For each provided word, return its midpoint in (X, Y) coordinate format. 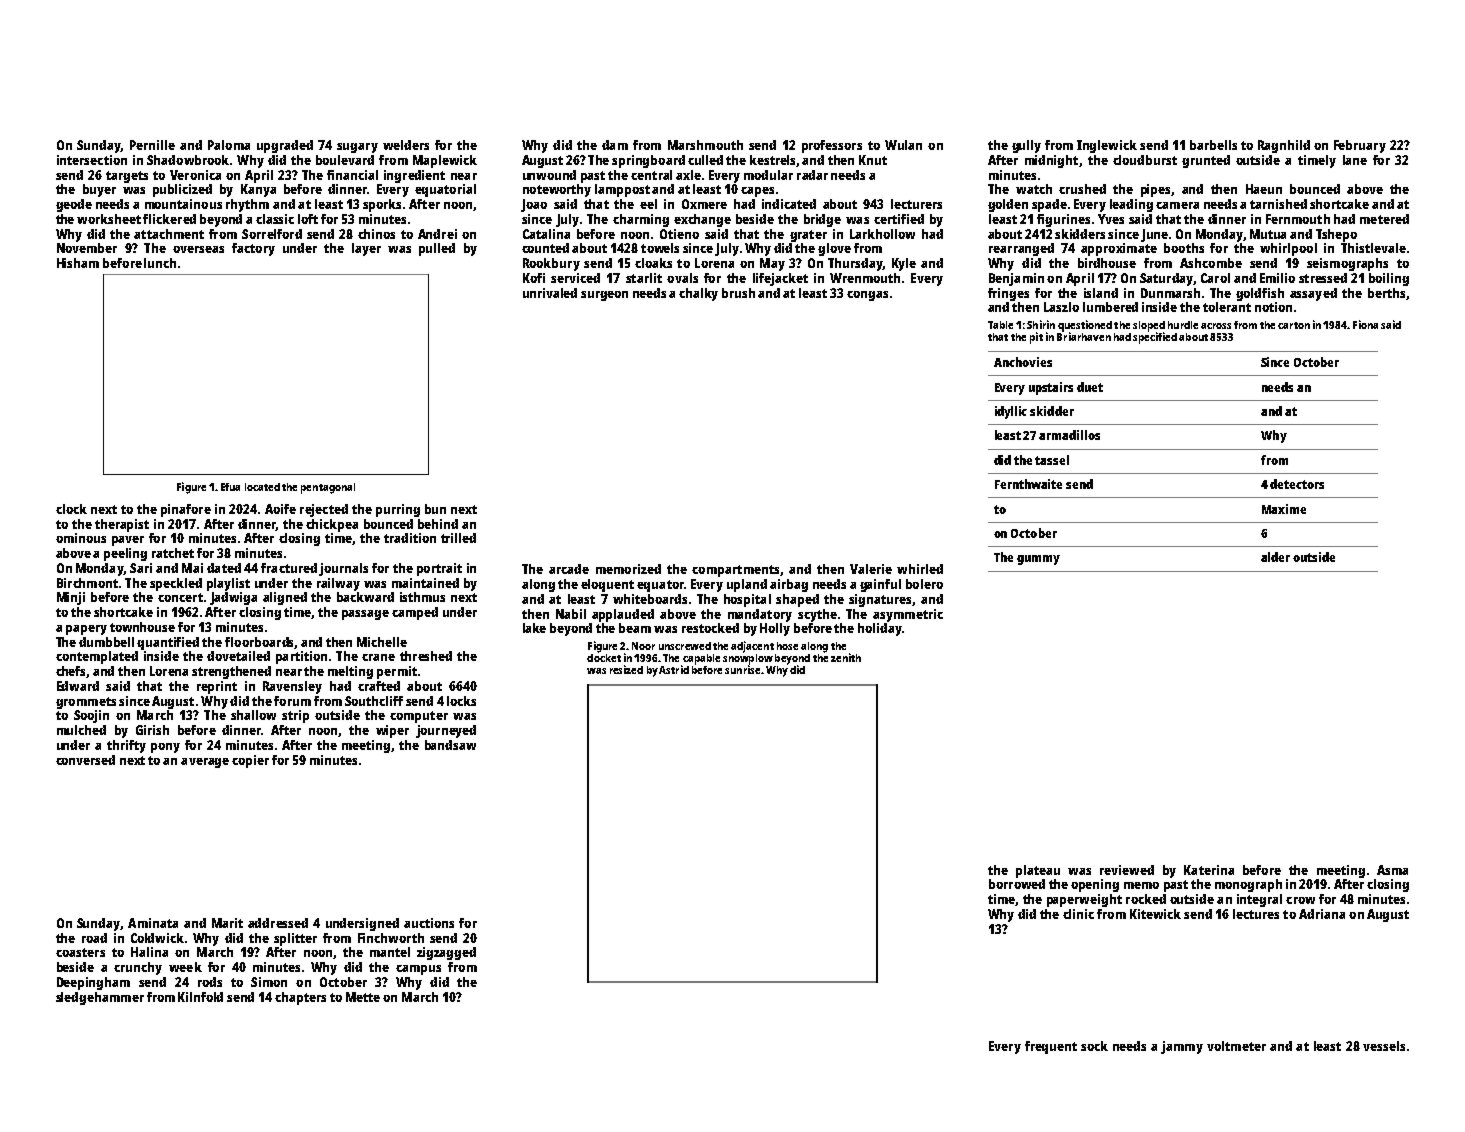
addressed (278, 923)
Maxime (1284, 509)
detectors (1297, 484)
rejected (324, 510)
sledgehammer (100, 998)
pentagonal (328, 488)
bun (435, 509)
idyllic (1011, 412)
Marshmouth (705, 145)
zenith (846, 657)
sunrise (742, 669)
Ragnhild (1284, 146)
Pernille (152, 145)
